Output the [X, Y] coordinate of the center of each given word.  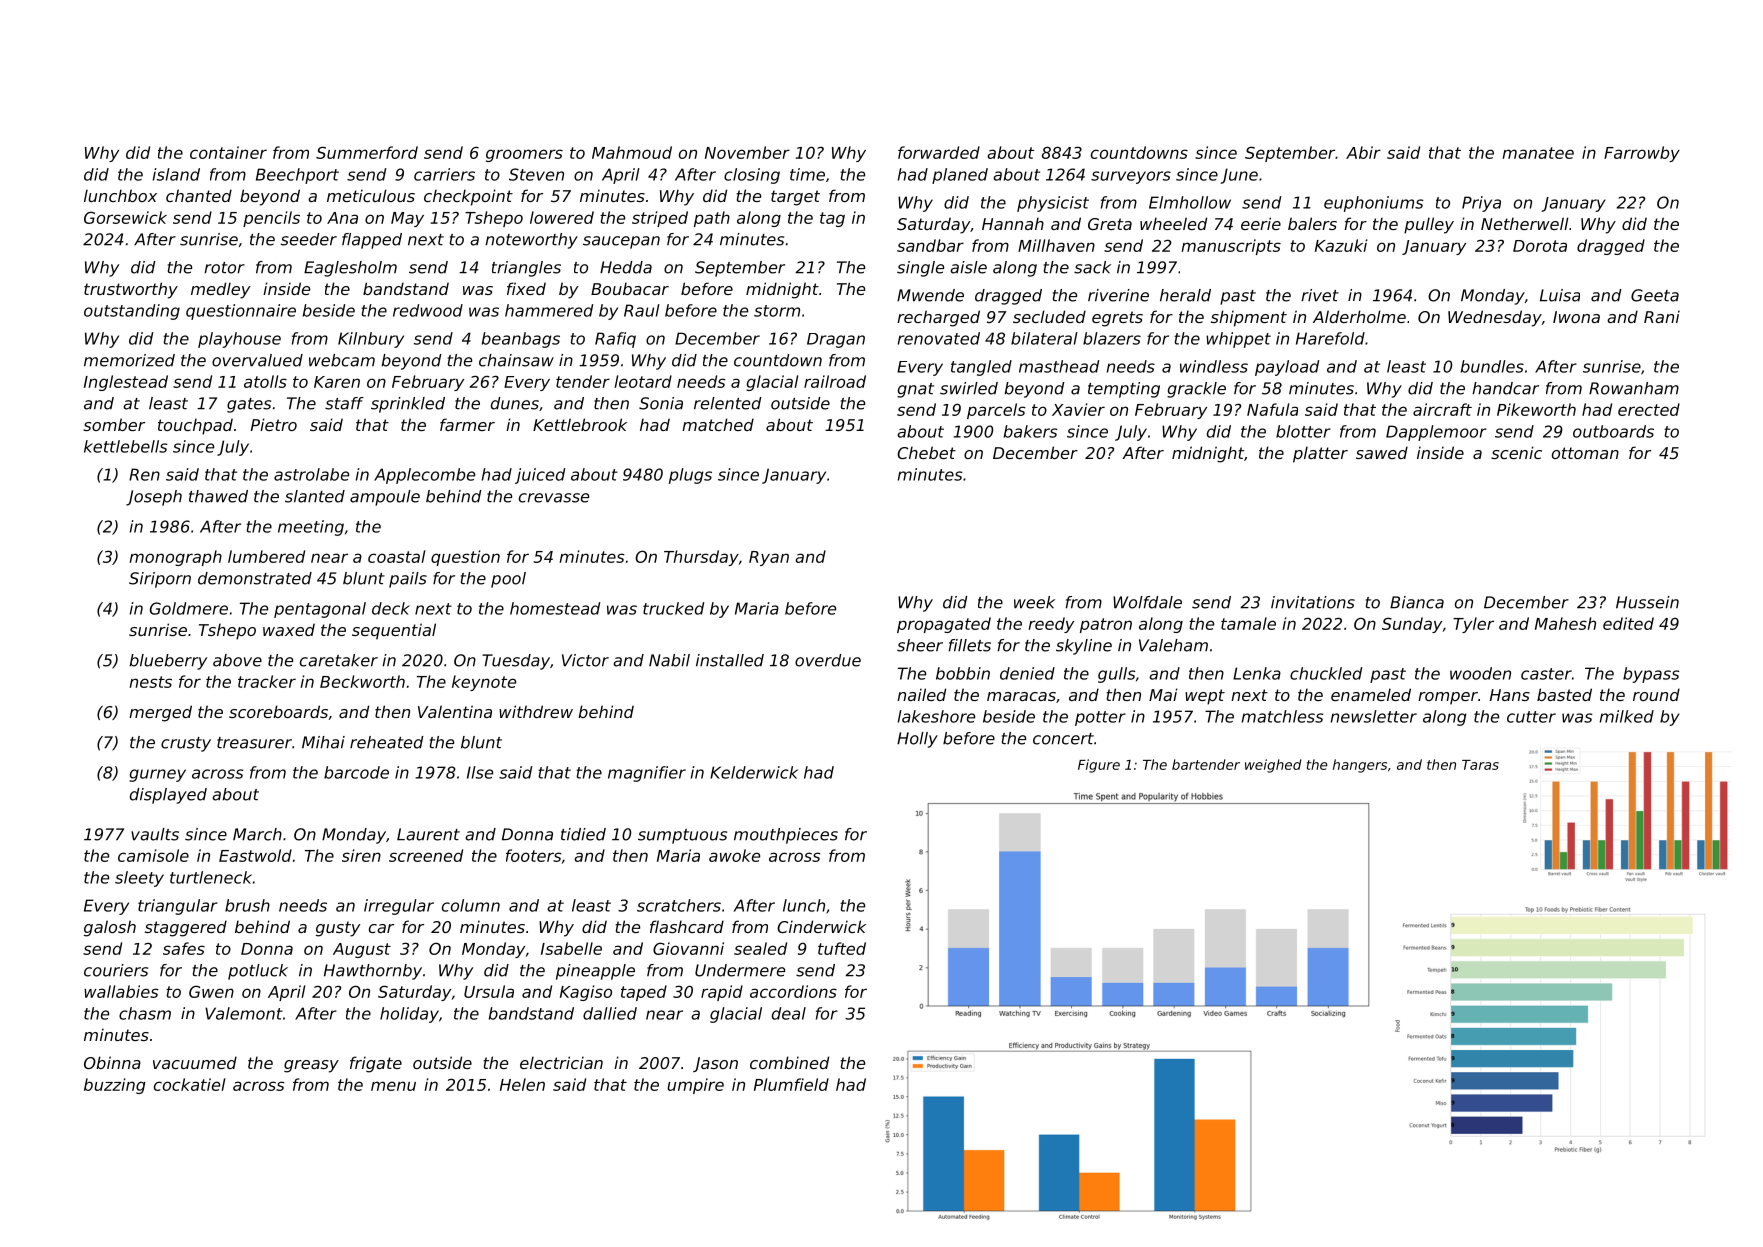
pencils [271, 219]
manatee [1538, 153]
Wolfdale [1147, 602]
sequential [394, 631]
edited [1628, 623]
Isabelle [571, 948]
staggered [186, 928]
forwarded [939, 152]
